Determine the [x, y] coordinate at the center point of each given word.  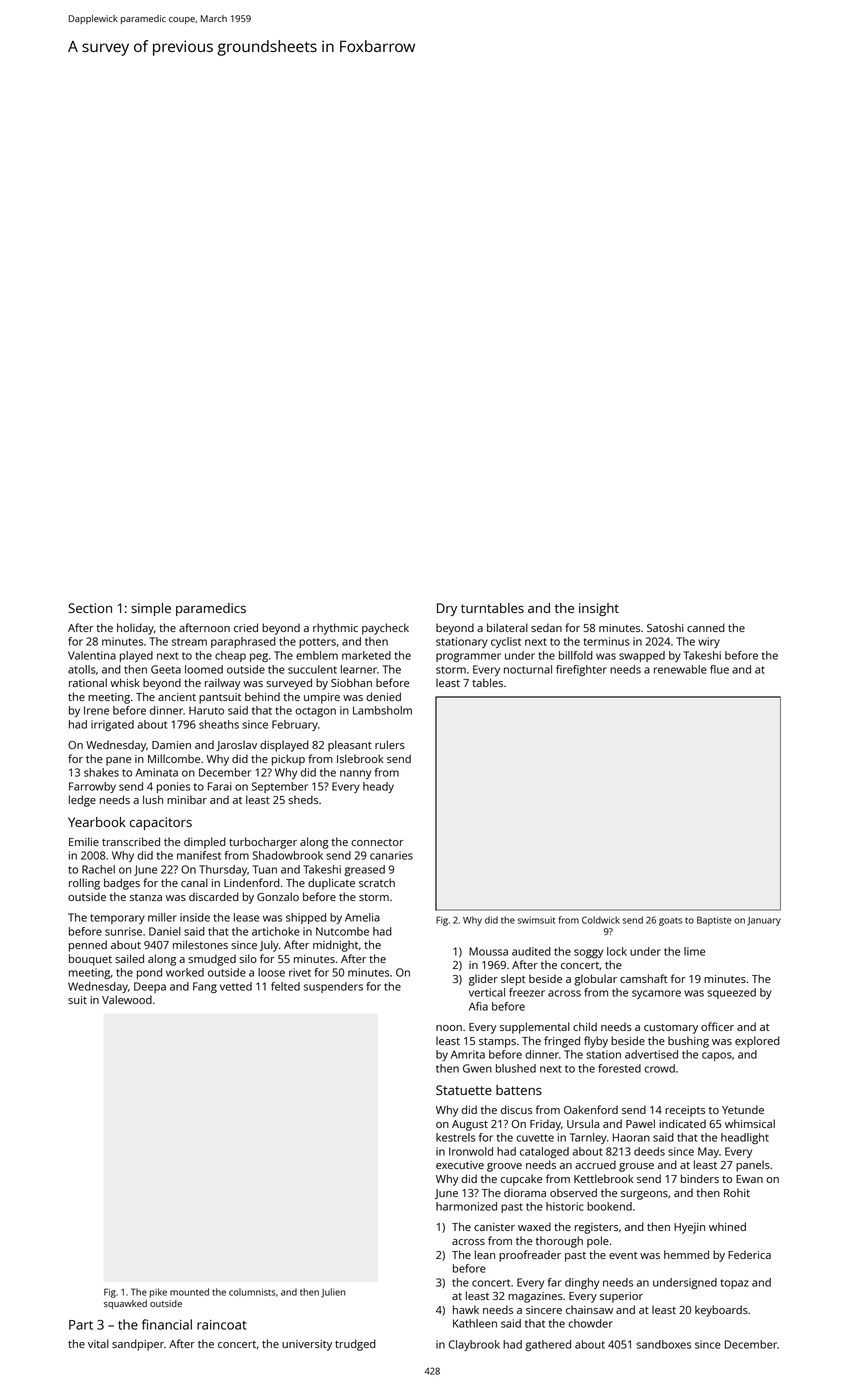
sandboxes [663, 1344]
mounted [189, 1292]
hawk [466, 1309]
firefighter [581, 670]
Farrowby [92, 787]
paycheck [385, 629]
